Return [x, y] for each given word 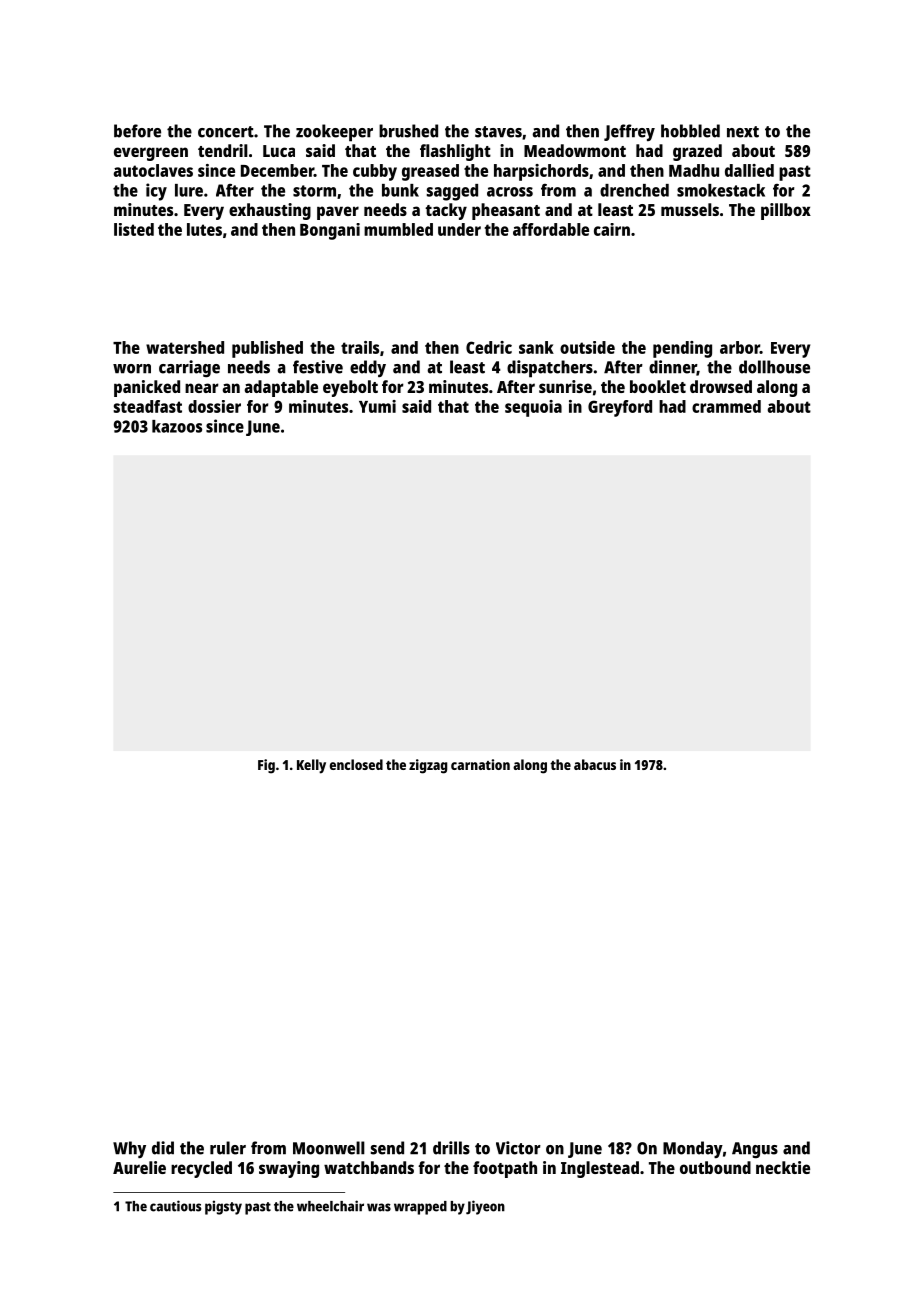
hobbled [690, 131]
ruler [228, 1148]
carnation [480, 764]
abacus [595, 764]
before [137, 131]
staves [498, 132]
